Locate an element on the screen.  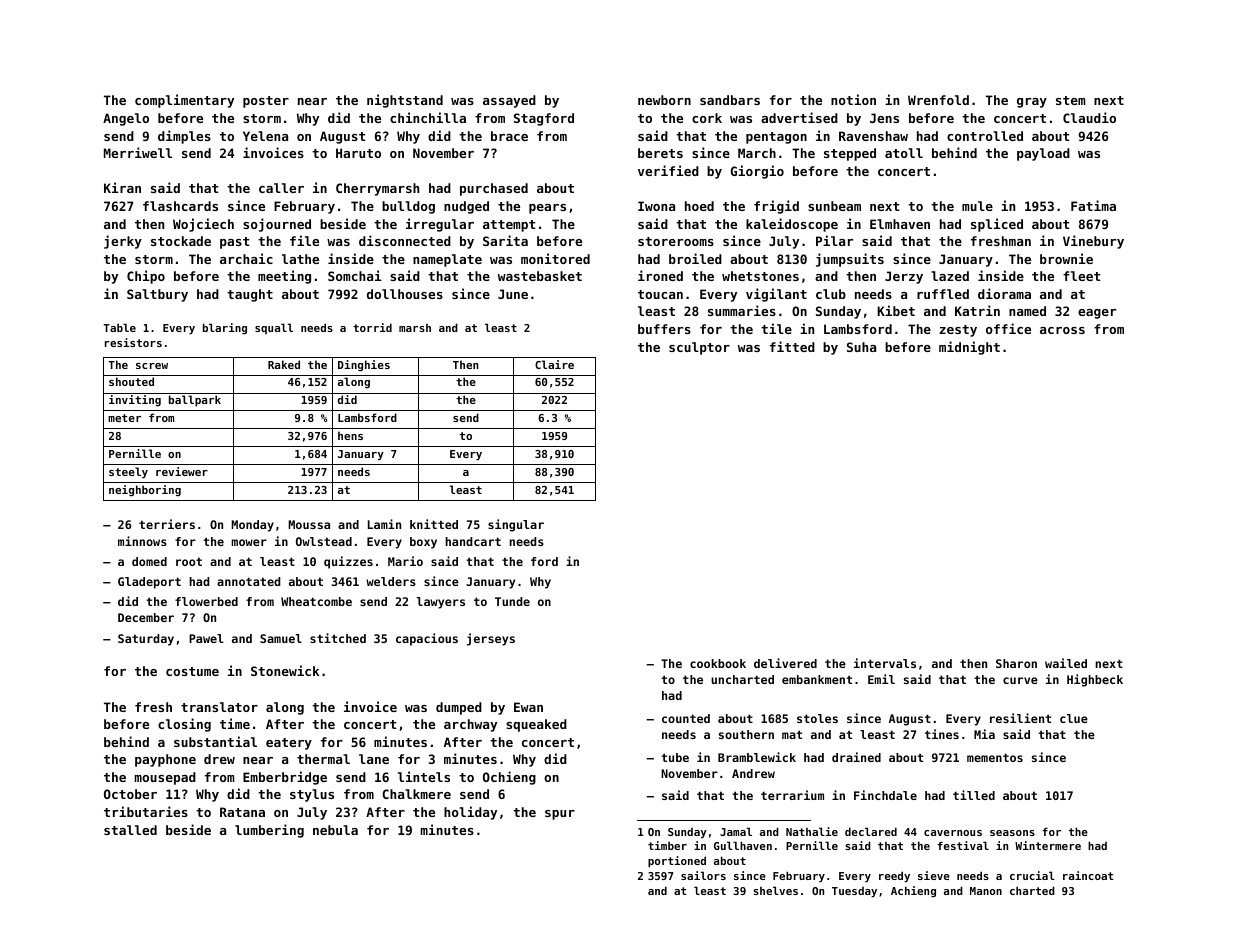
Kiran is located at coordinates (122, 187).
